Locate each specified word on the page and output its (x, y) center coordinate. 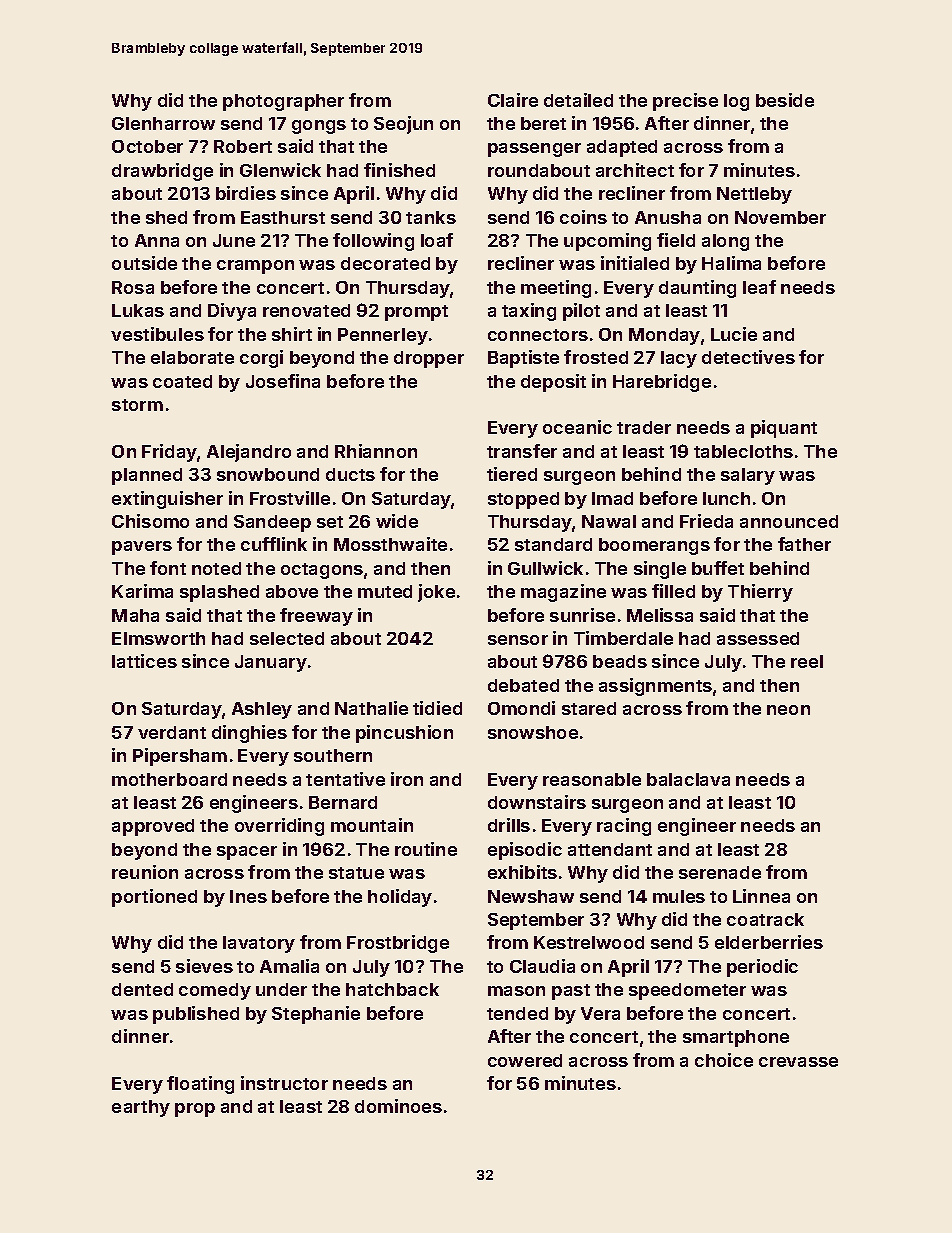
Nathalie (371, 708)
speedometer (687, 991)
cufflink (274, 544)
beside (785, 100)
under (281, 989)
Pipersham (180, 757)
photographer (283, 102)
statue (356, 873)
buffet (718, 568)
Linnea (761, 896)
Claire (513, 100)
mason (516, 991)
